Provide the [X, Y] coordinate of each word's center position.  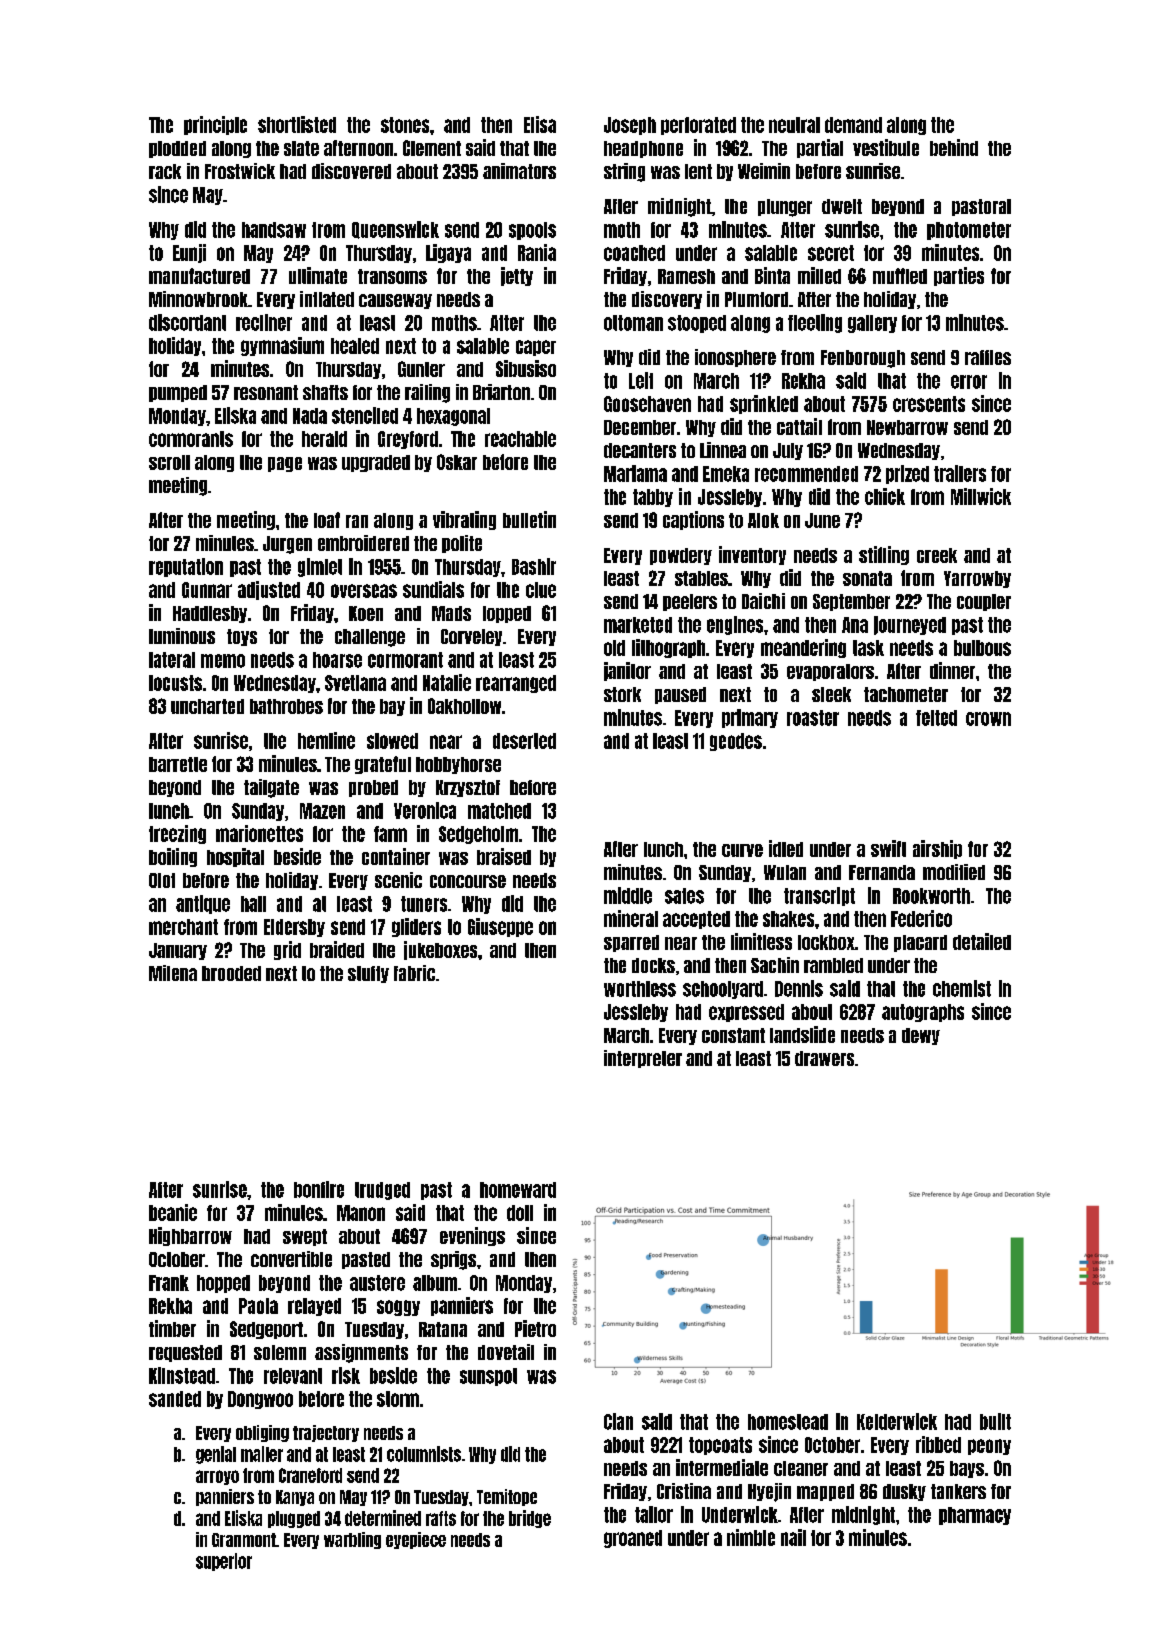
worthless [640, 989]
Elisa [540, 124]
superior [224, 1562]
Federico [921, 918]
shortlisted [297, 124]
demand [853, 125]
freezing [177, 834]
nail [793, 1537]
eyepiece [416, 1540]
